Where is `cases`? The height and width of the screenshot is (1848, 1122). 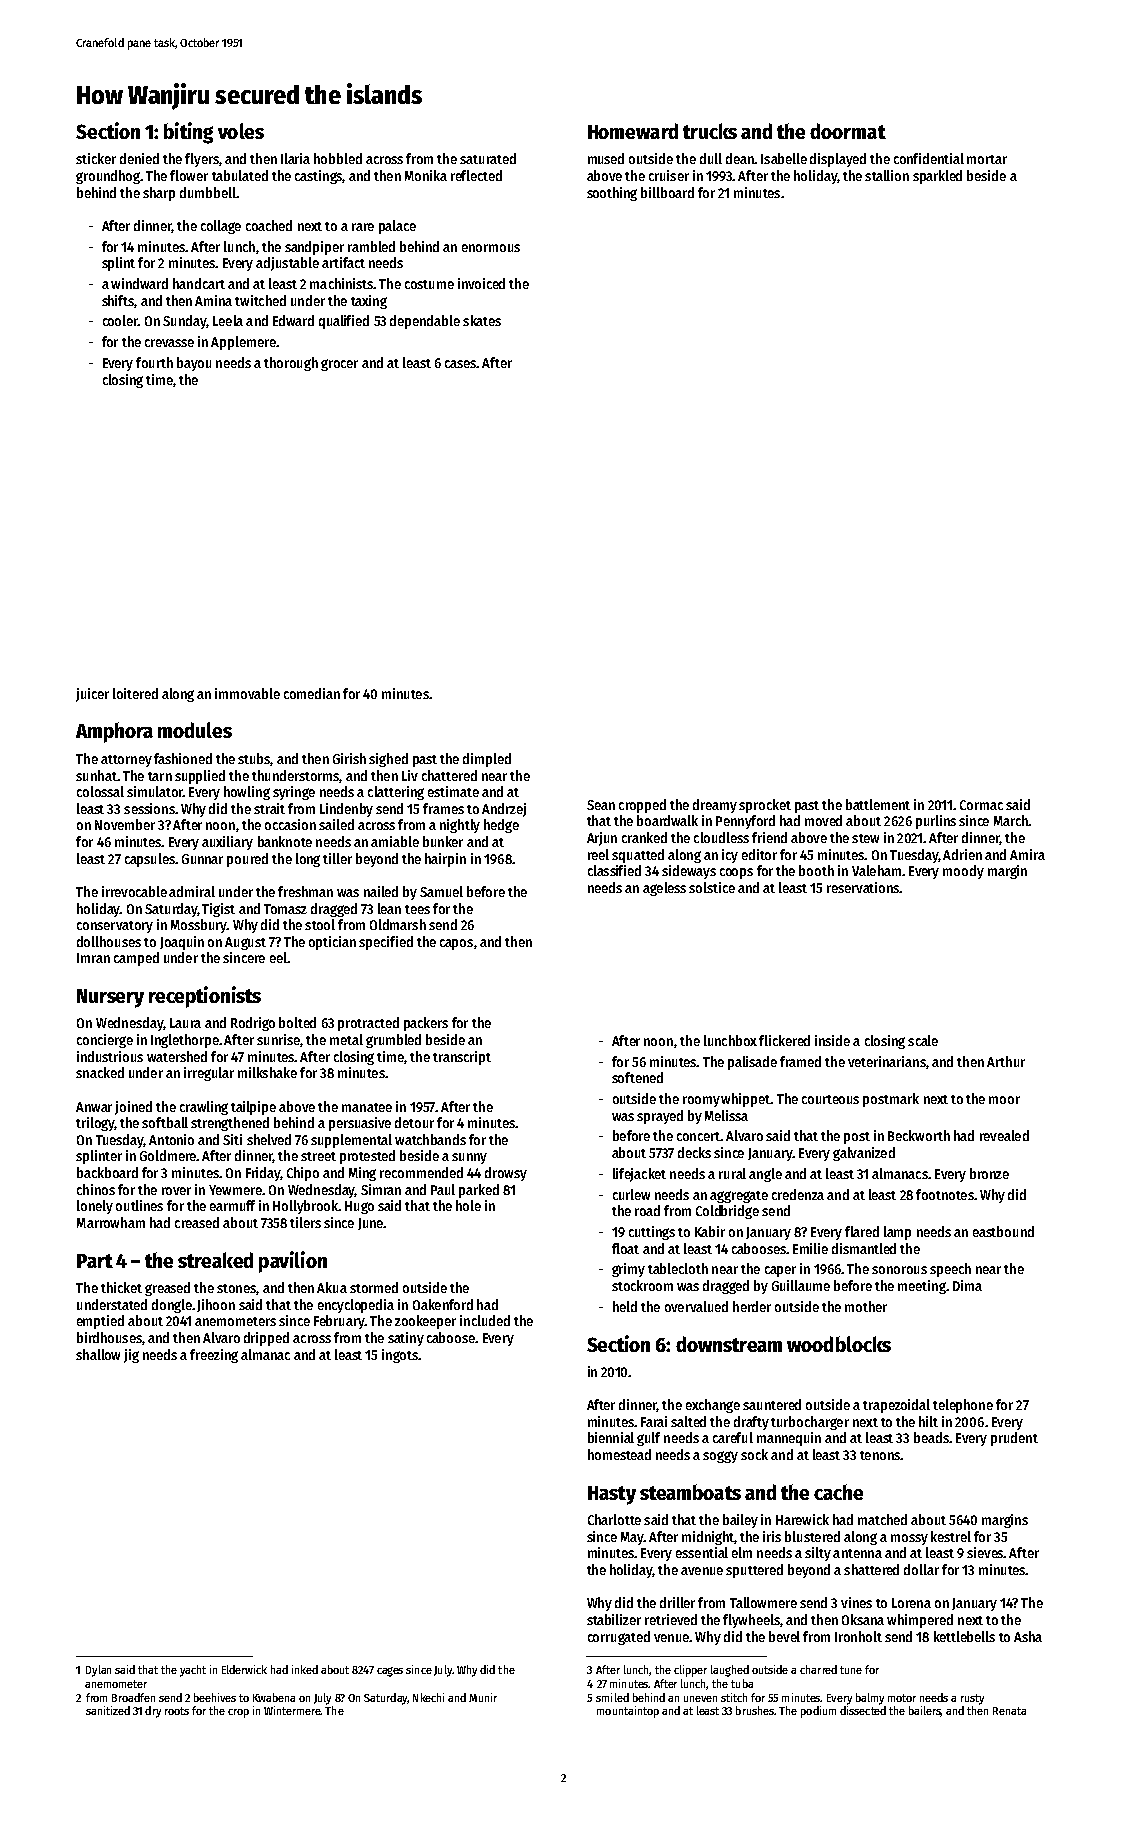 cases is located at coordinates (461, 364).
